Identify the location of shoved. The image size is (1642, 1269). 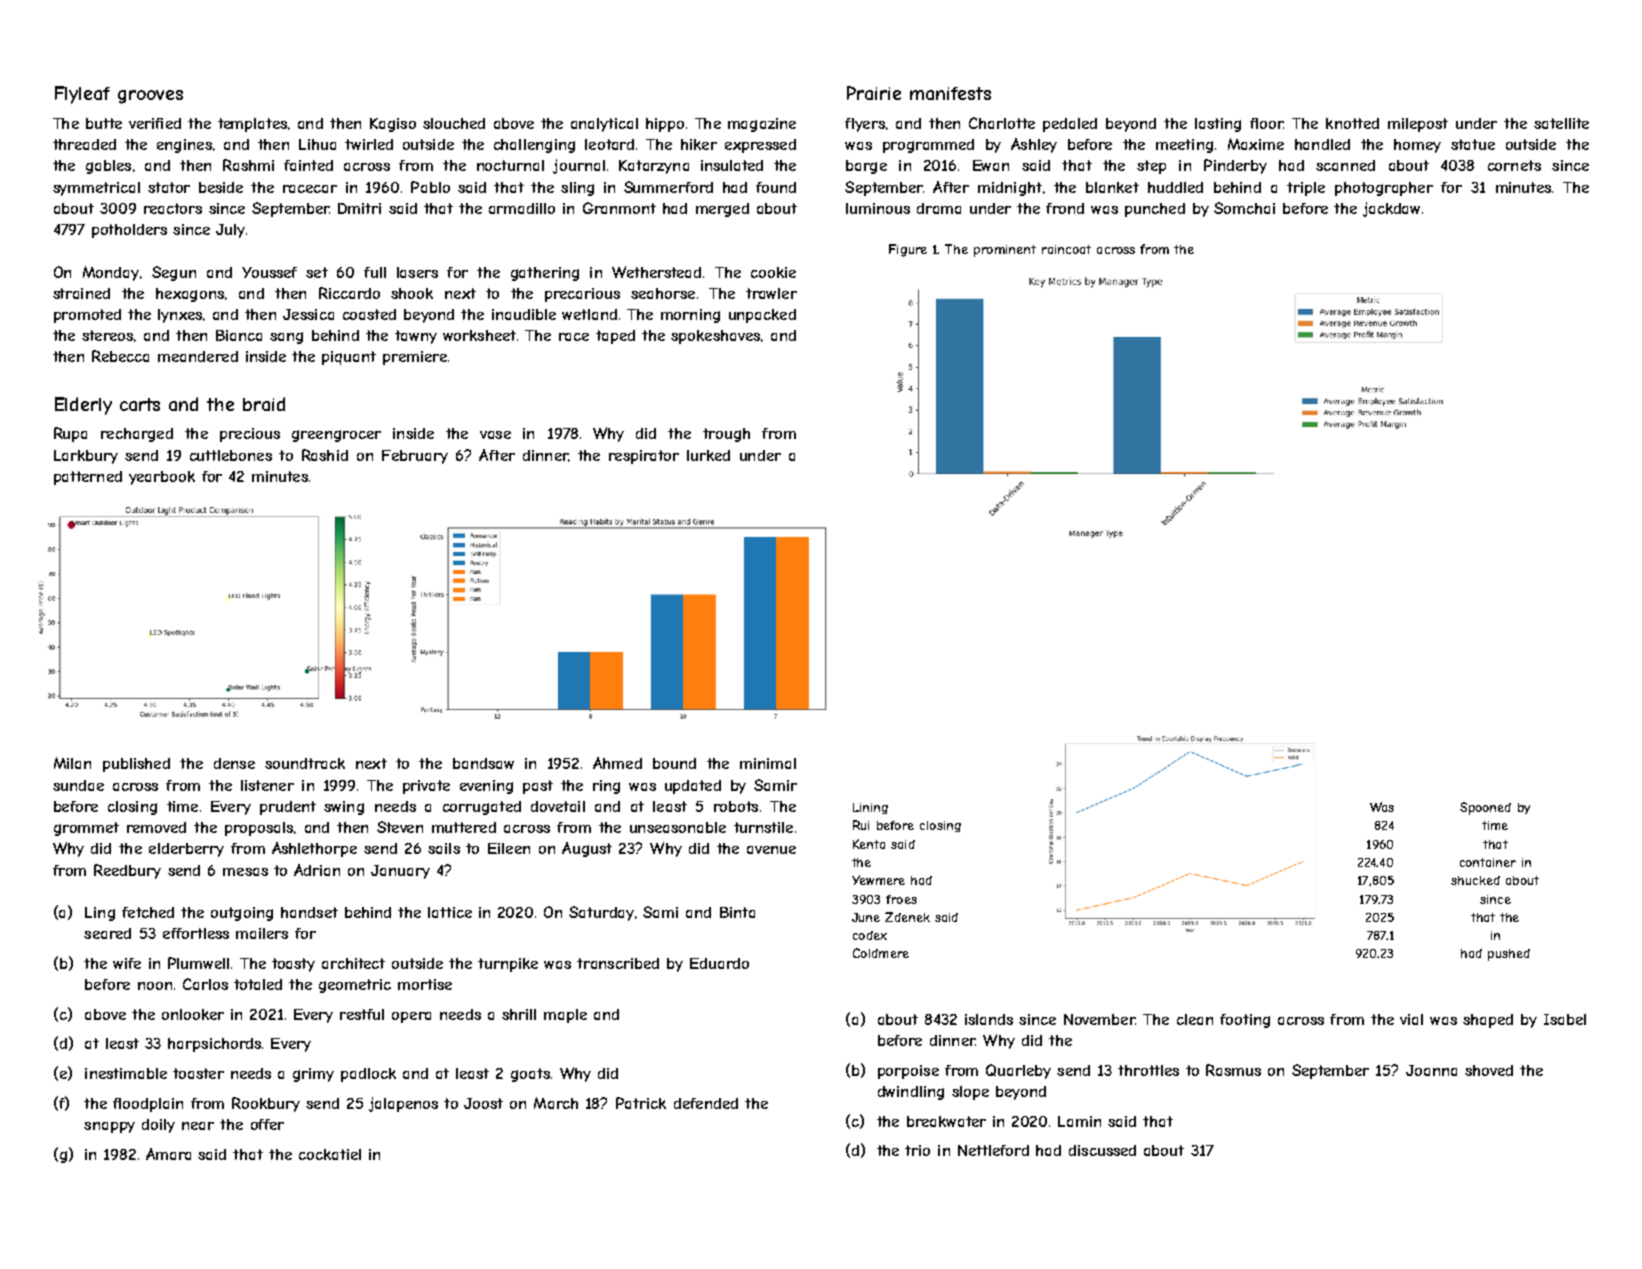
(1489, 1070).
